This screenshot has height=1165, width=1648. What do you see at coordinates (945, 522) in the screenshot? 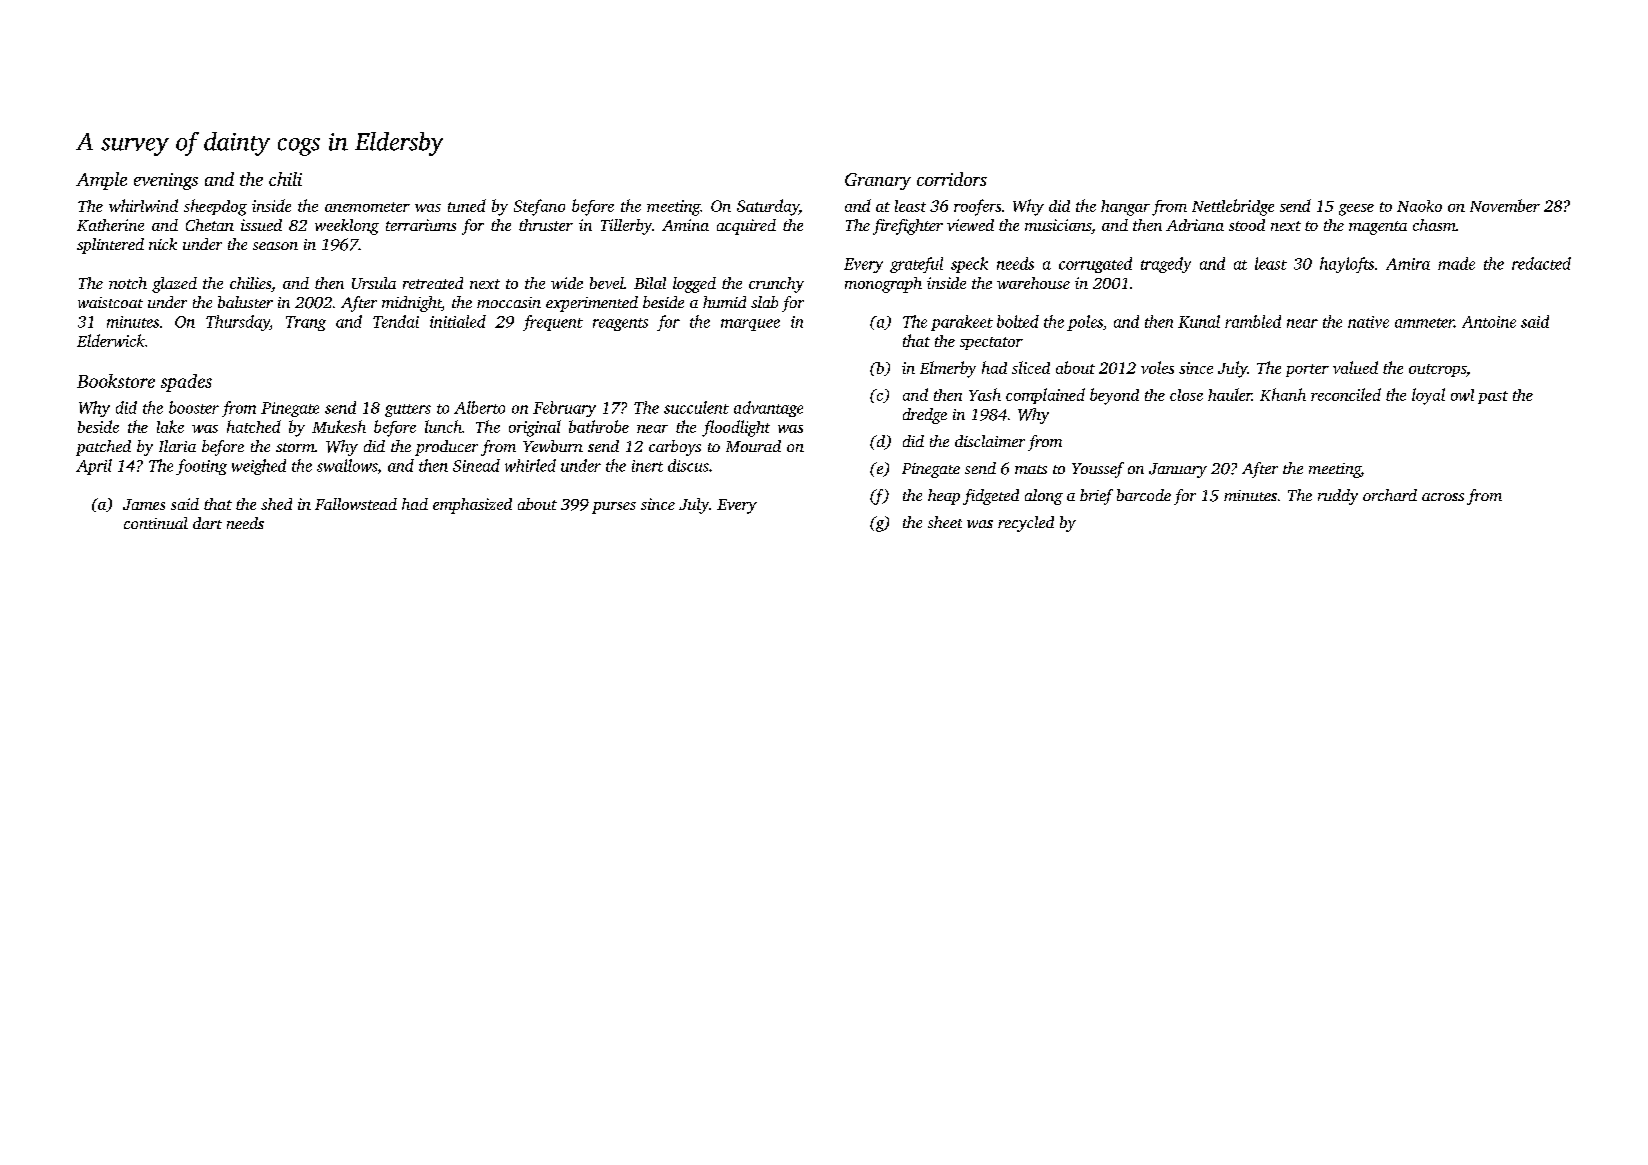
I see `sheet` at bounding box center [945, 522].
